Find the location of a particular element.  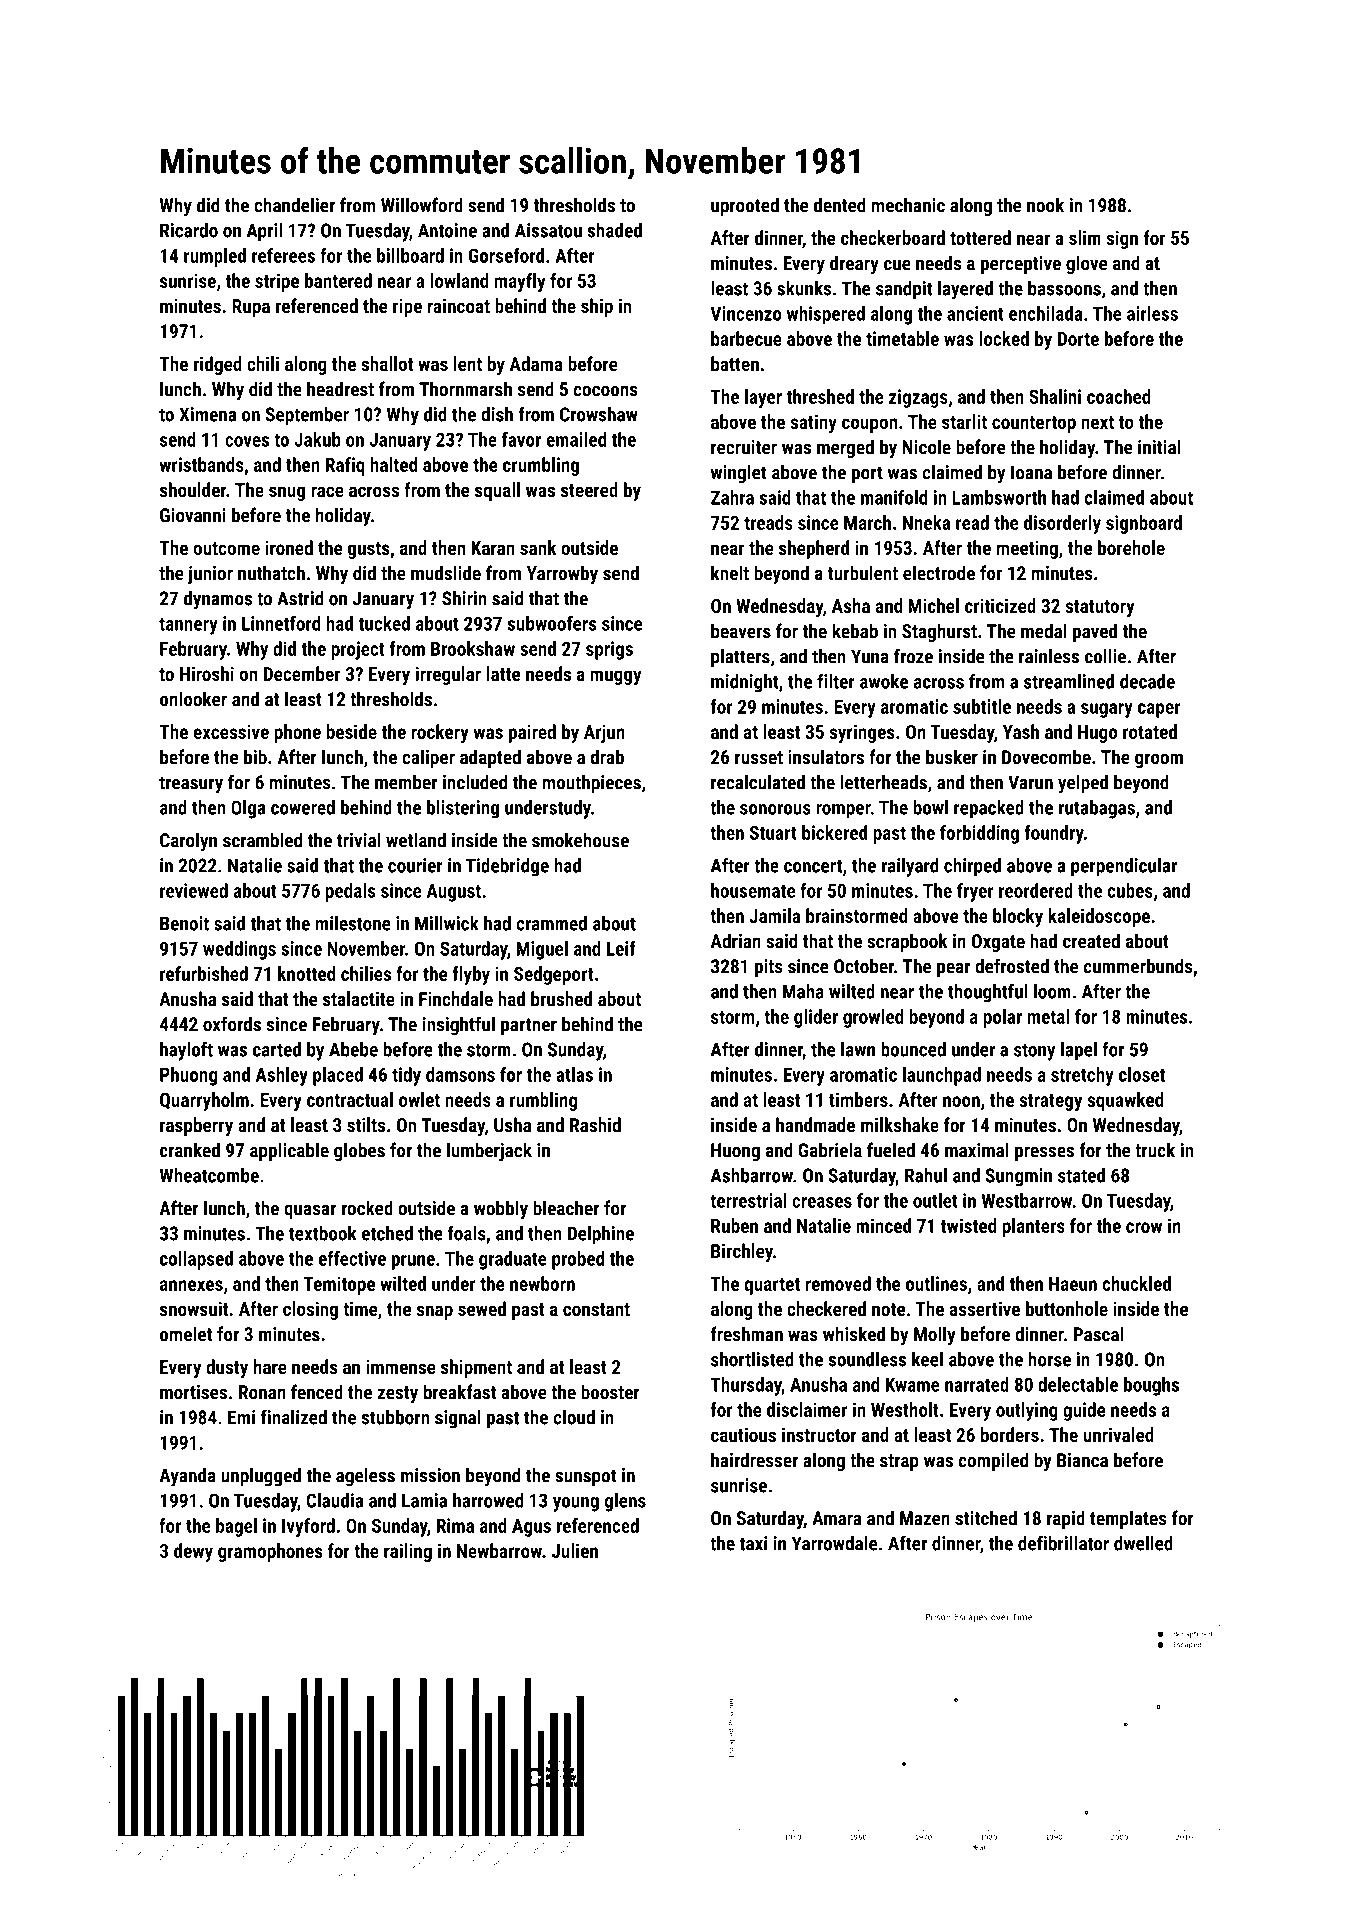

ageless is located at coordinates (365, 1477).
